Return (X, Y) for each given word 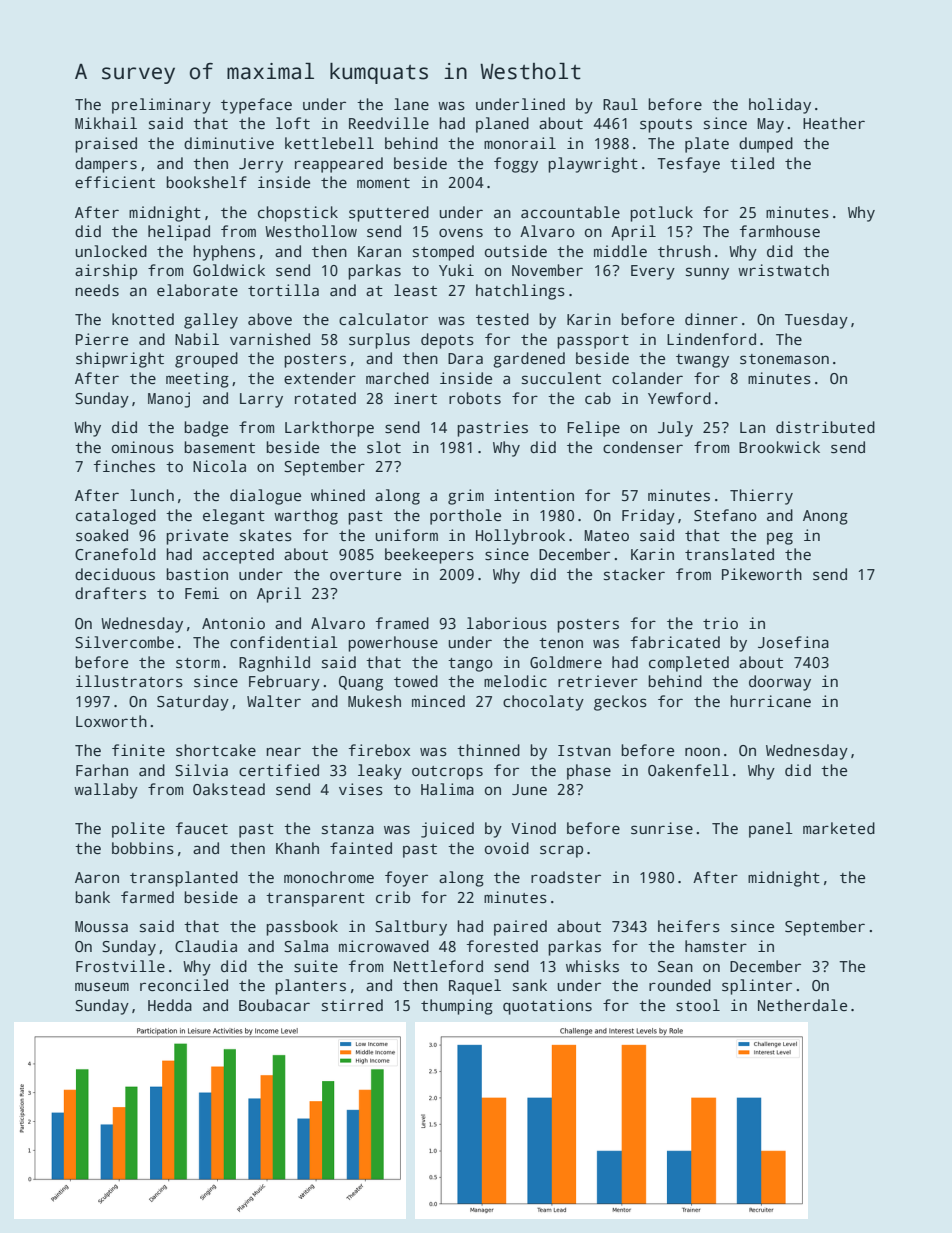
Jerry (261, 165)
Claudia (206, 946)
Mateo (606, 535)
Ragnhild (274, 664)
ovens (461, 232)
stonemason (784, 359)
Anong (825, 517)
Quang (361, 683)
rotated (325, 398)
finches (124, 466)
